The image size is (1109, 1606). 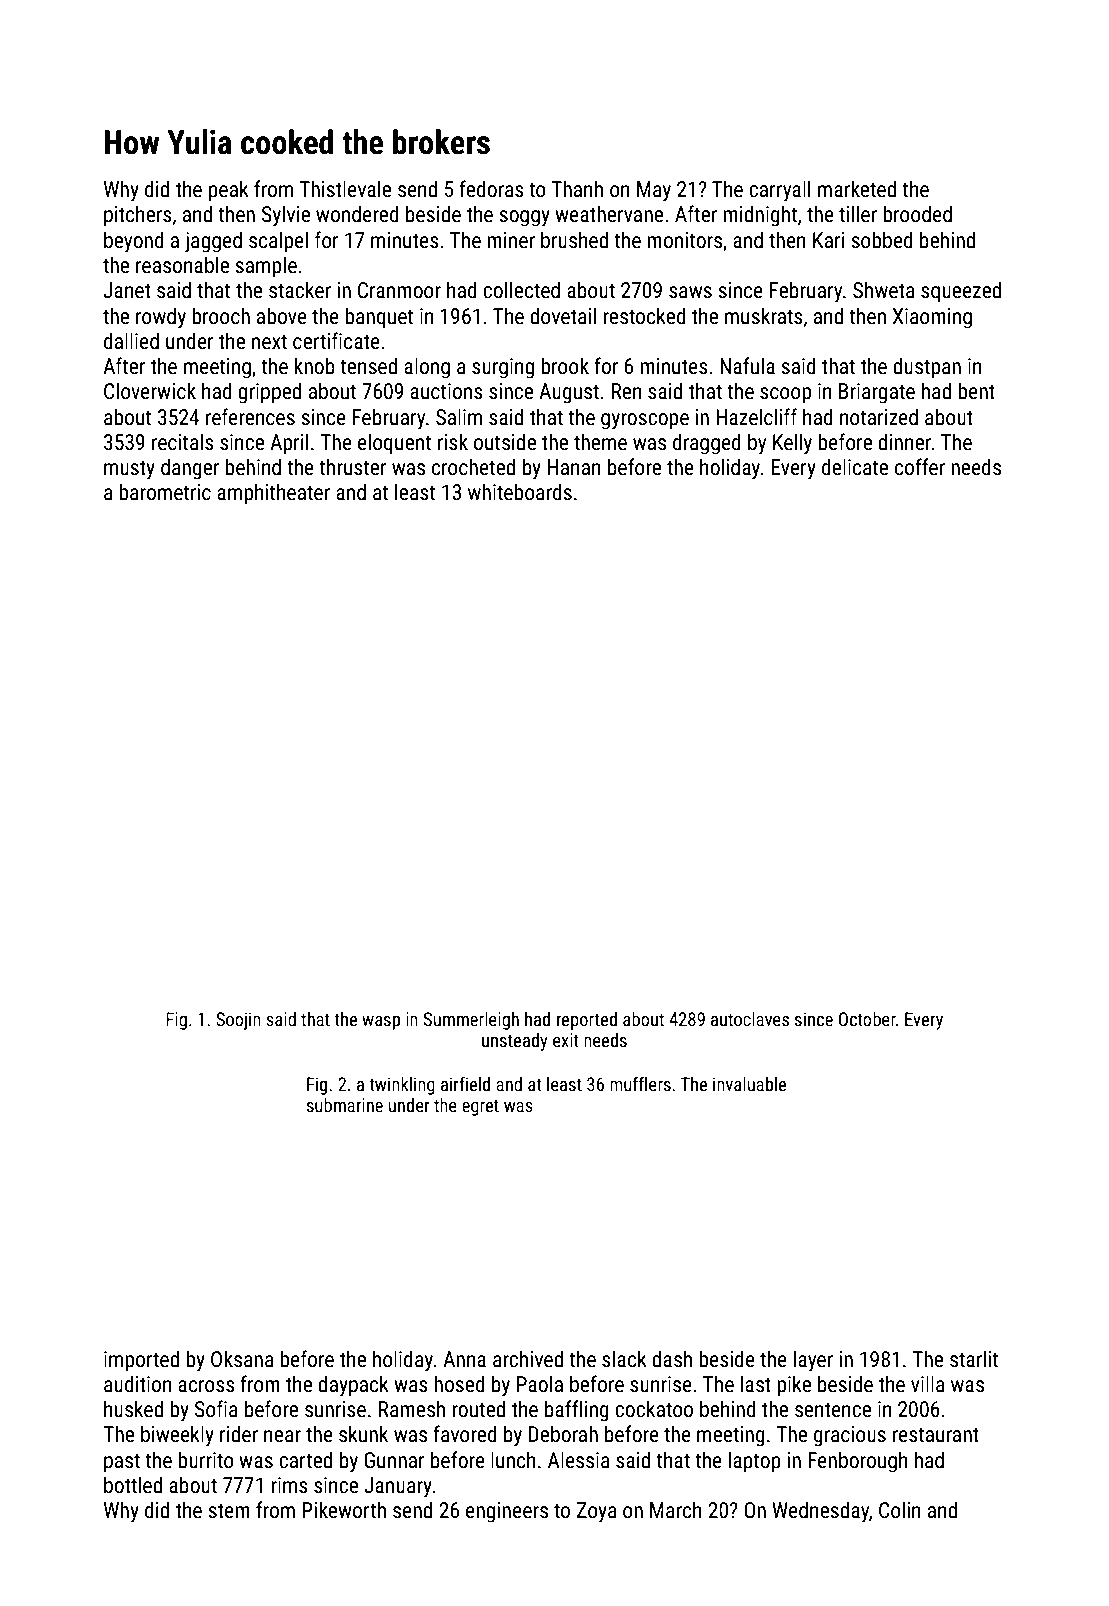 I want to click on October, so click(x=867, y=1019).
